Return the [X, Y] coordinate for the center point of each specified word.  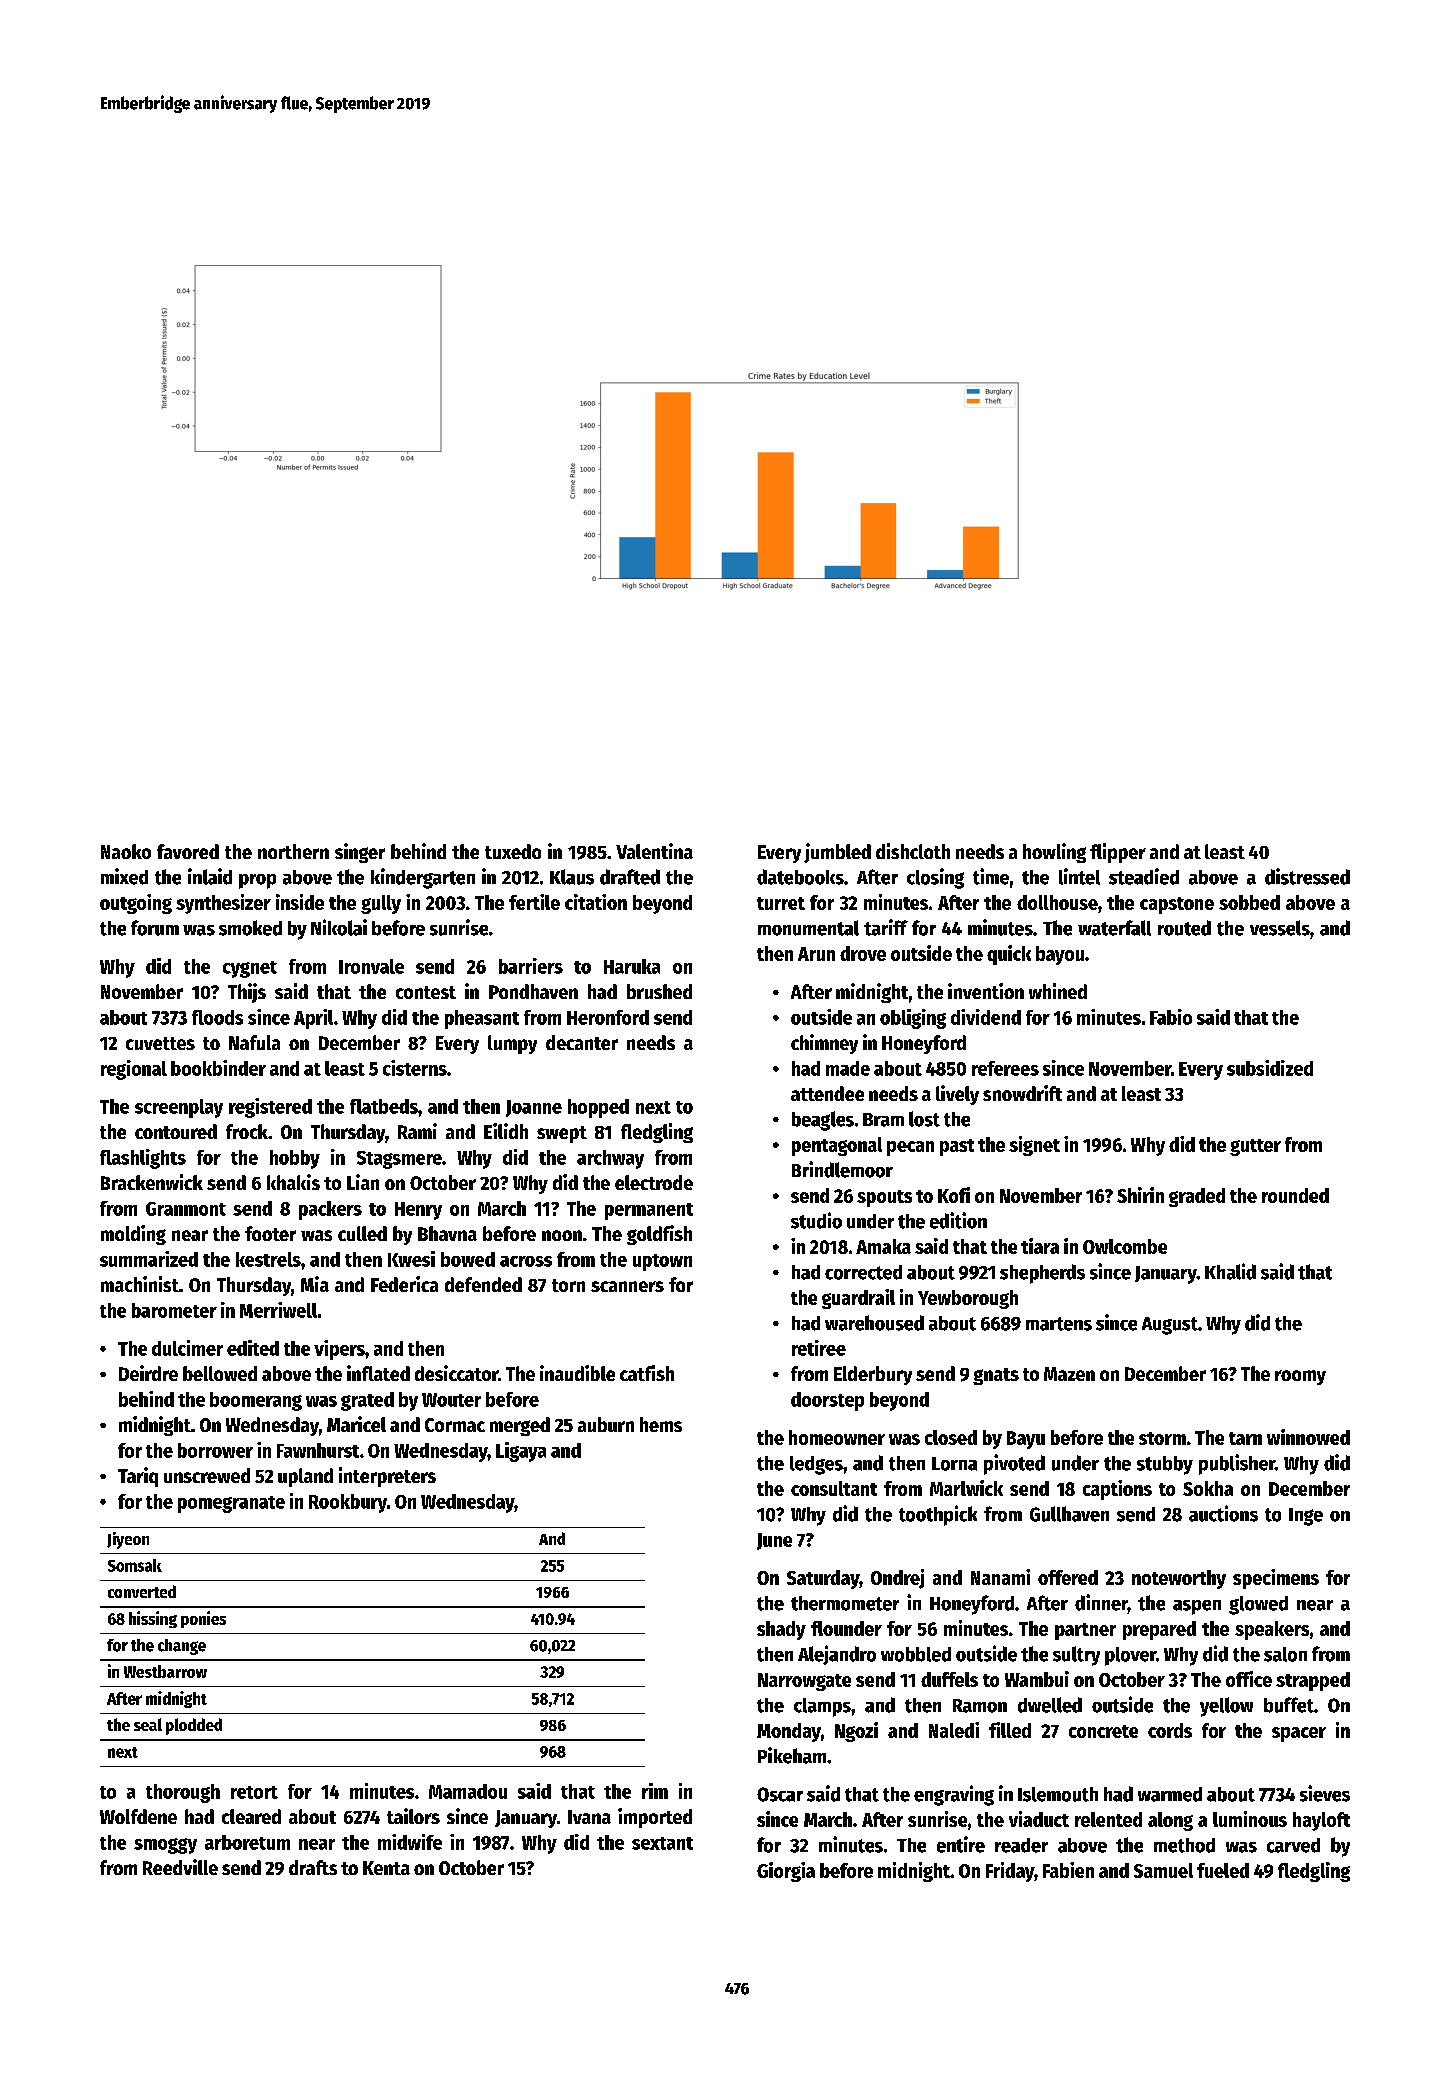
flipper [1118, 853]
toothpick [938, 1515]
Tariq [138, 1477]
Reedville [180, 1867]
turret [781, 903]
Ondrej [897, 1579]
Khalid [1230, 1271]
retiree [819, 1348]
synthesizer [223, 904]
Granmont [186, 1209]
